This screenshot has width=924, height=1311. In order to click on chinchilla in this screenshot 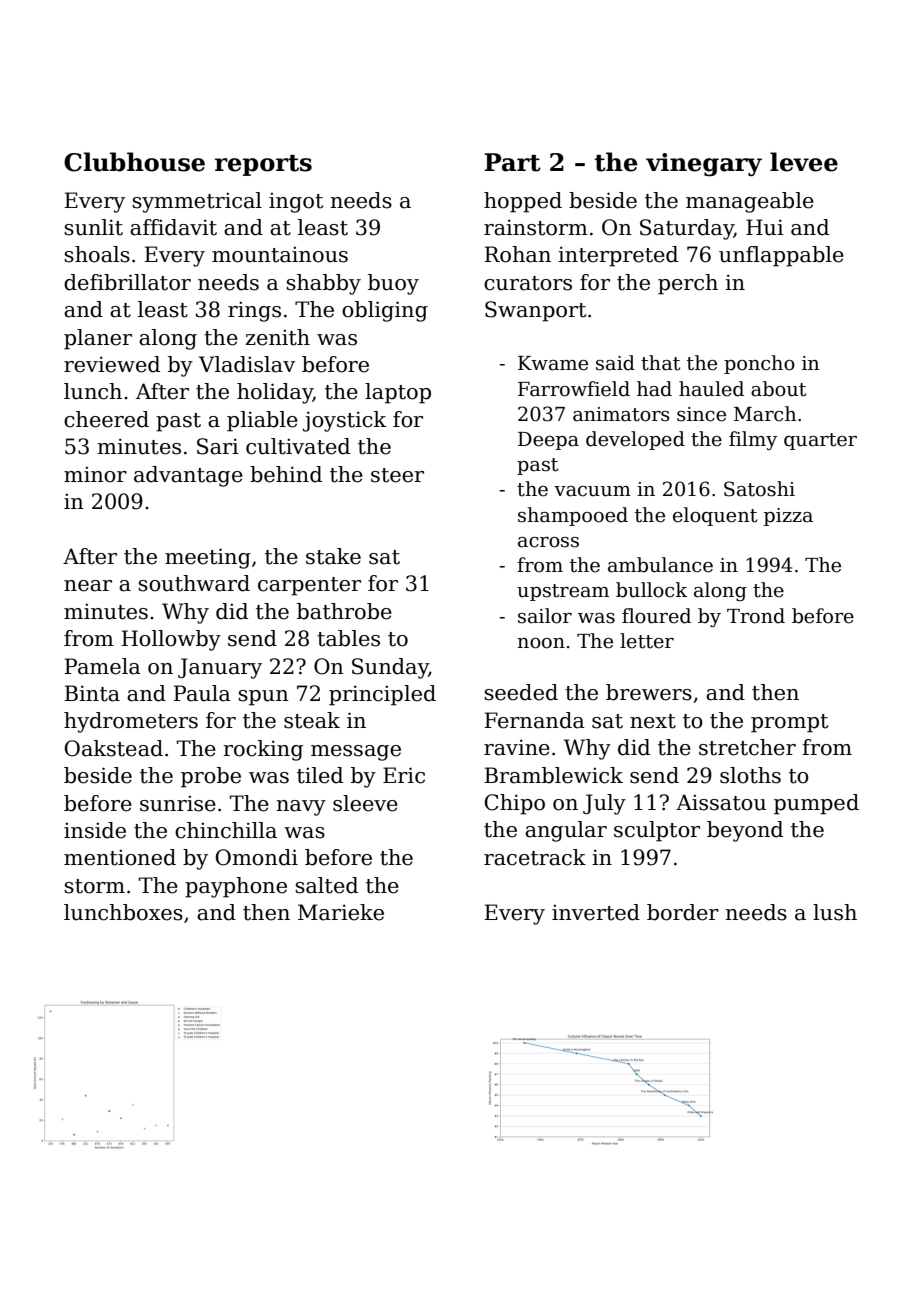, I will do `click(226, 830)`.
